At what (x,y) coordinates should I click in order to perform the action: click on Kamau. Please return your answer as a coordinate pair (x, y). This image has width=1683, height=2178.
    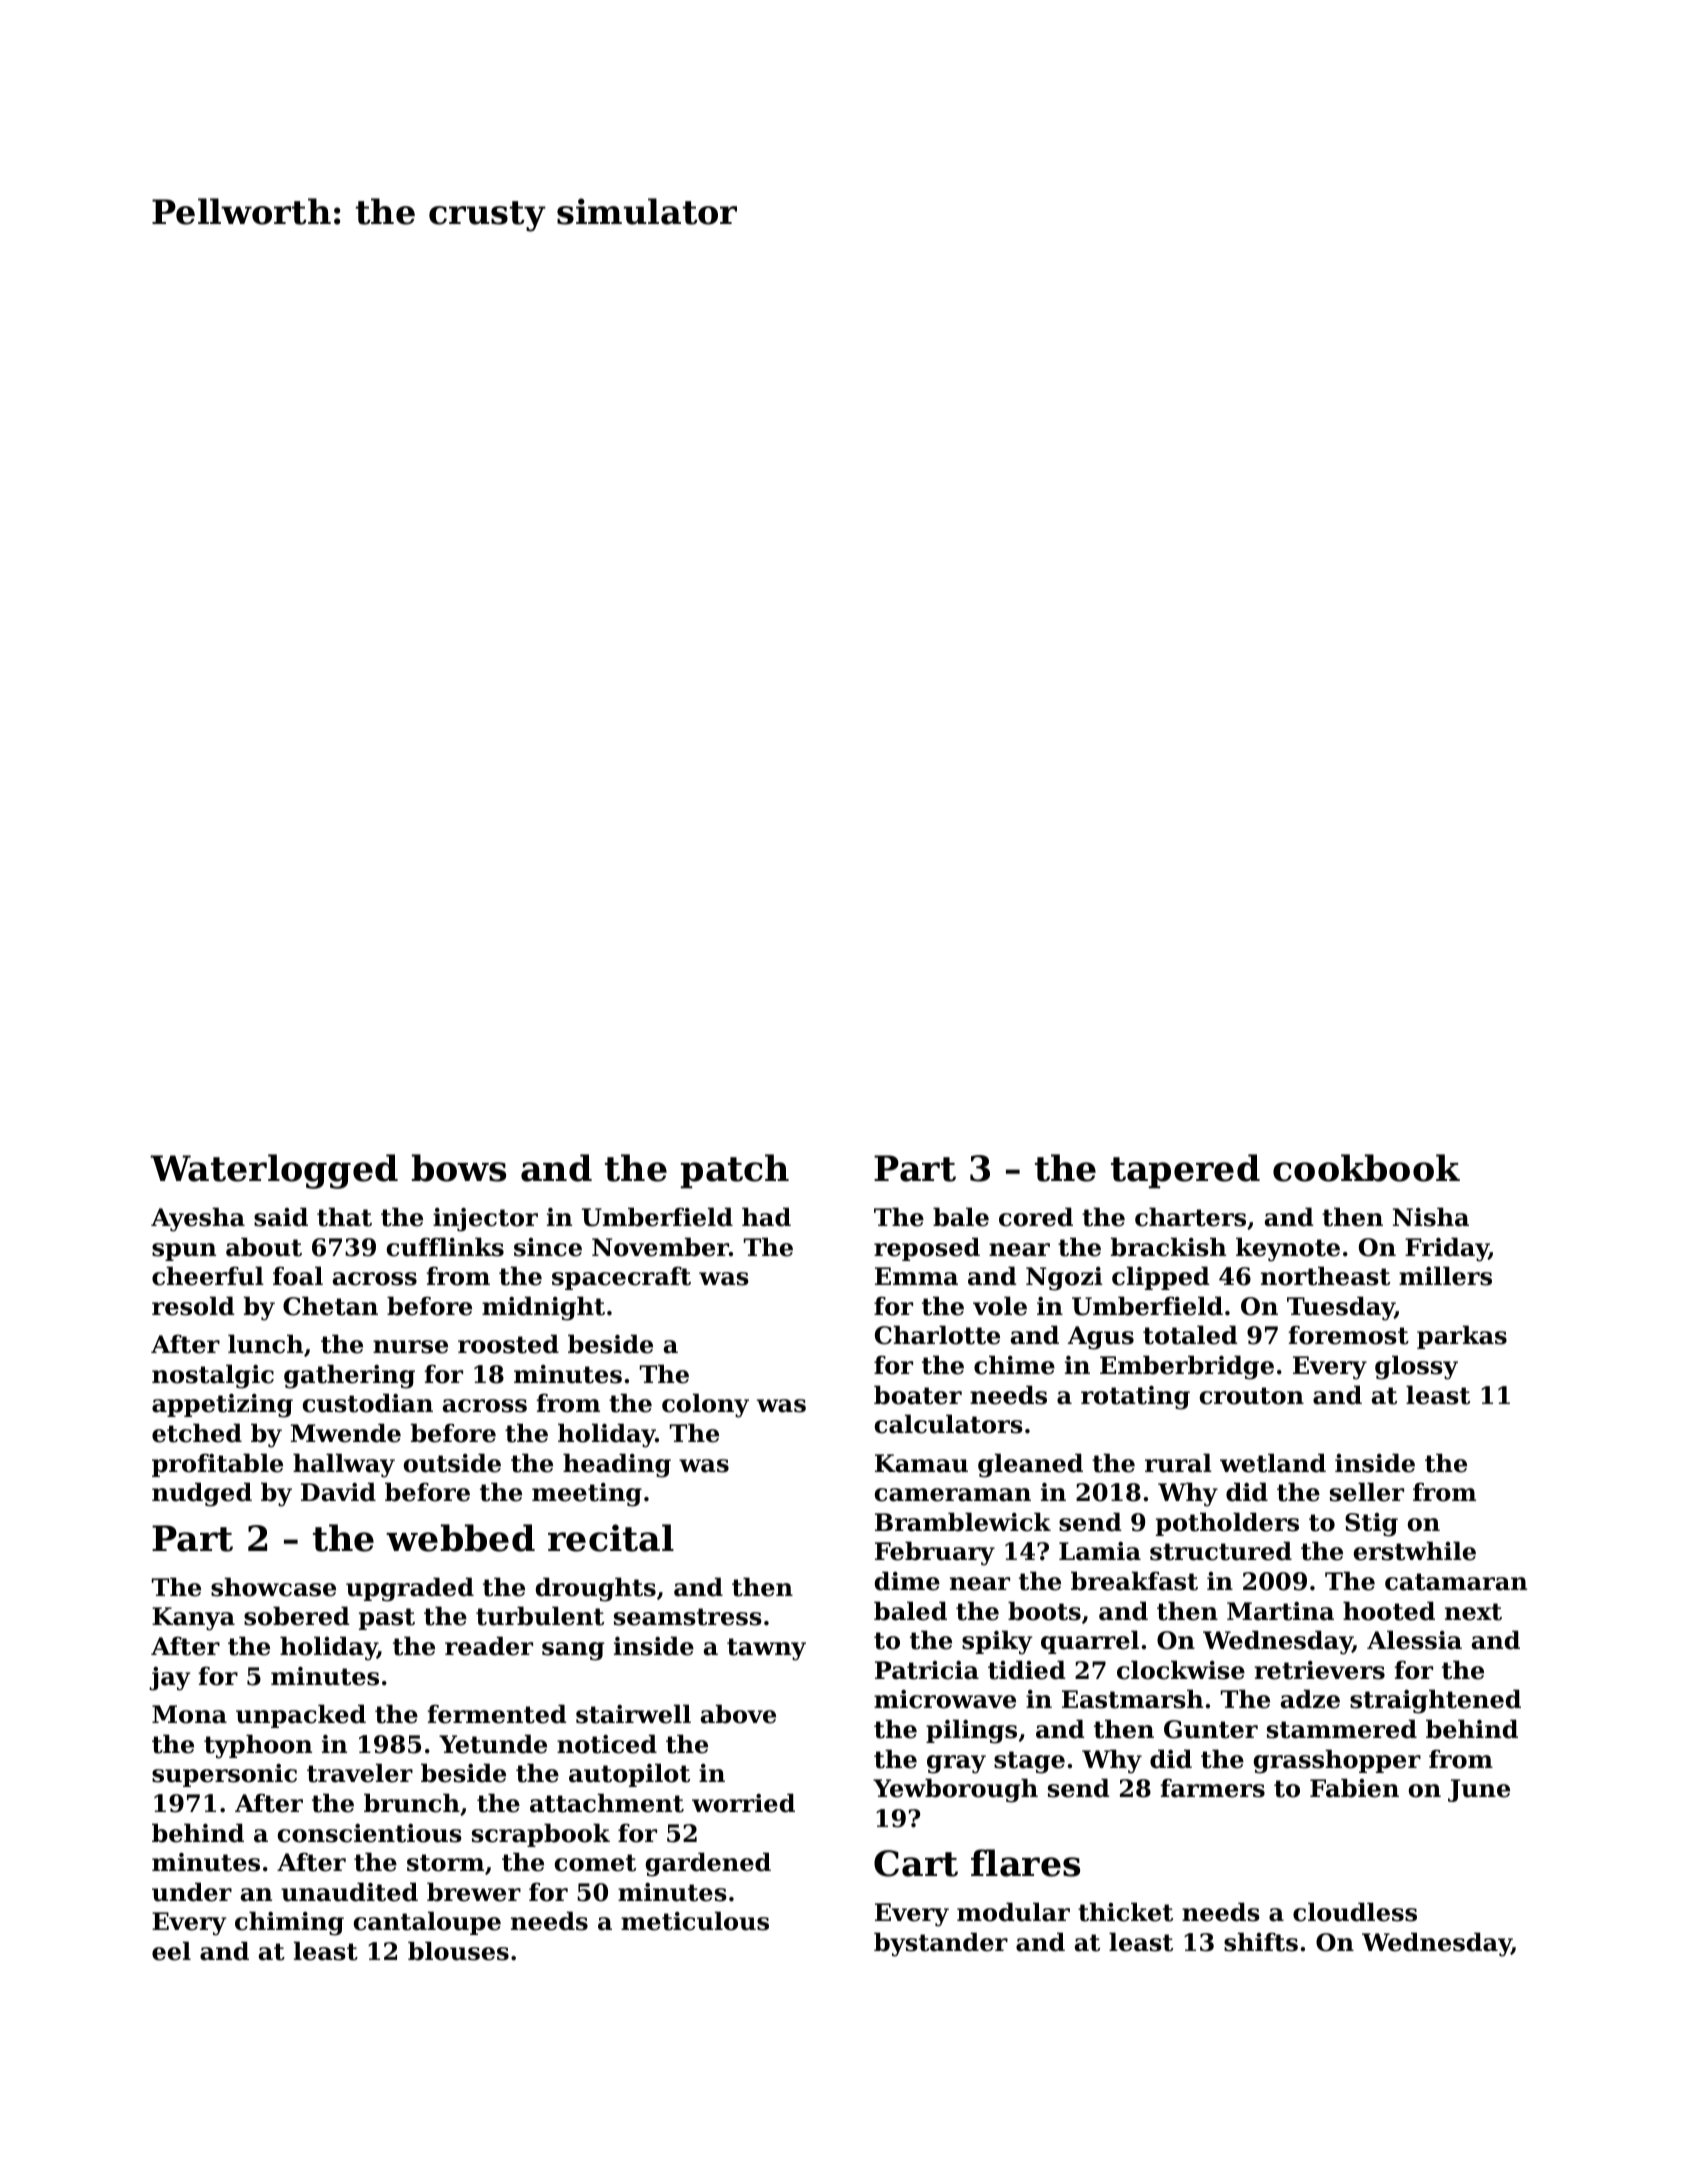
    Looking at the image, I should click on (921, 1463).
